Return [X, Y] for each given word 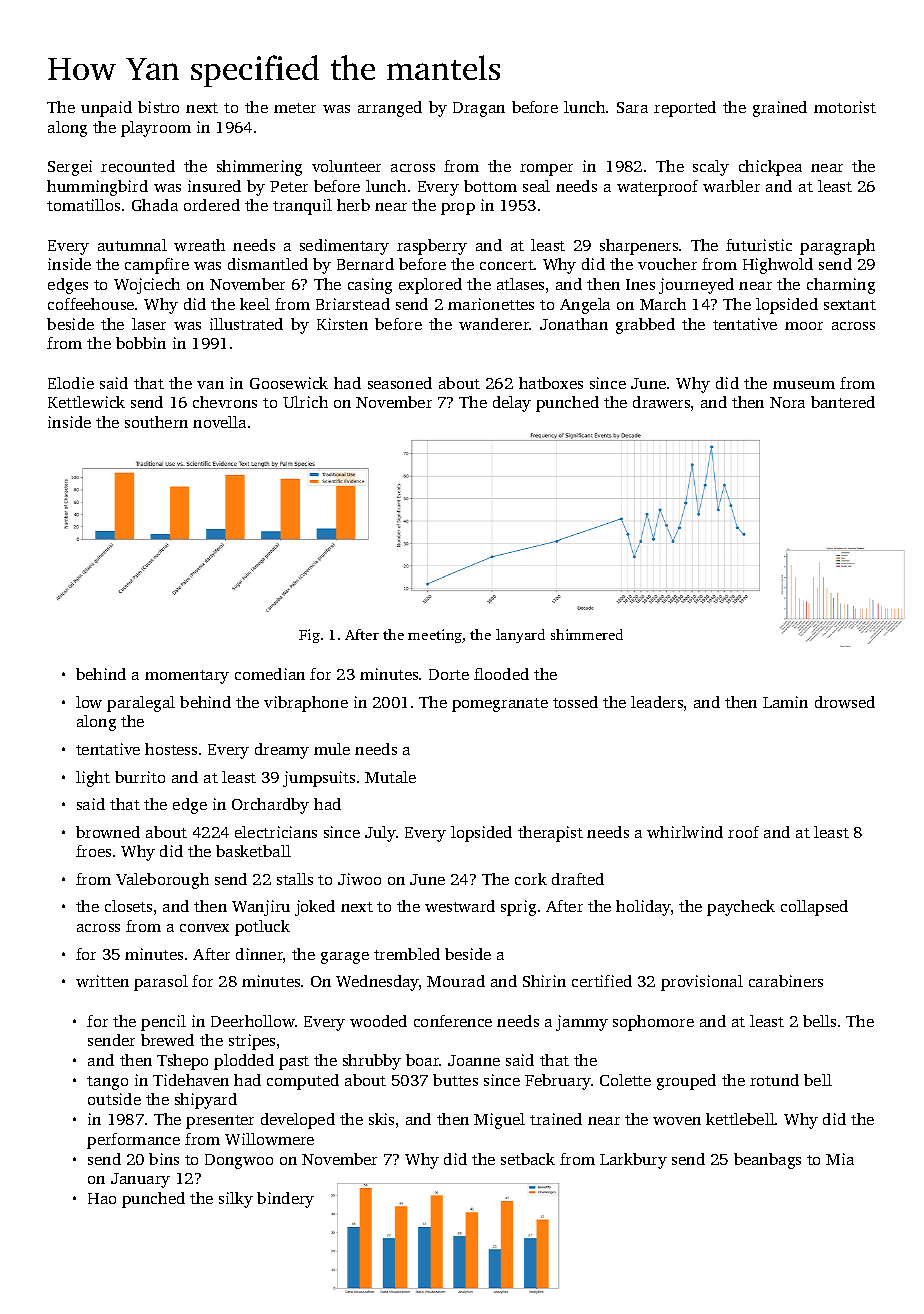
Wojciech [147, 286]
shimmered [587, 634]
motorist [845, 107]
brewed [167, 1040]
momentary [187, 677]
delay [512, 404]
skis [381, 1119]
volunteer [346, 166]
